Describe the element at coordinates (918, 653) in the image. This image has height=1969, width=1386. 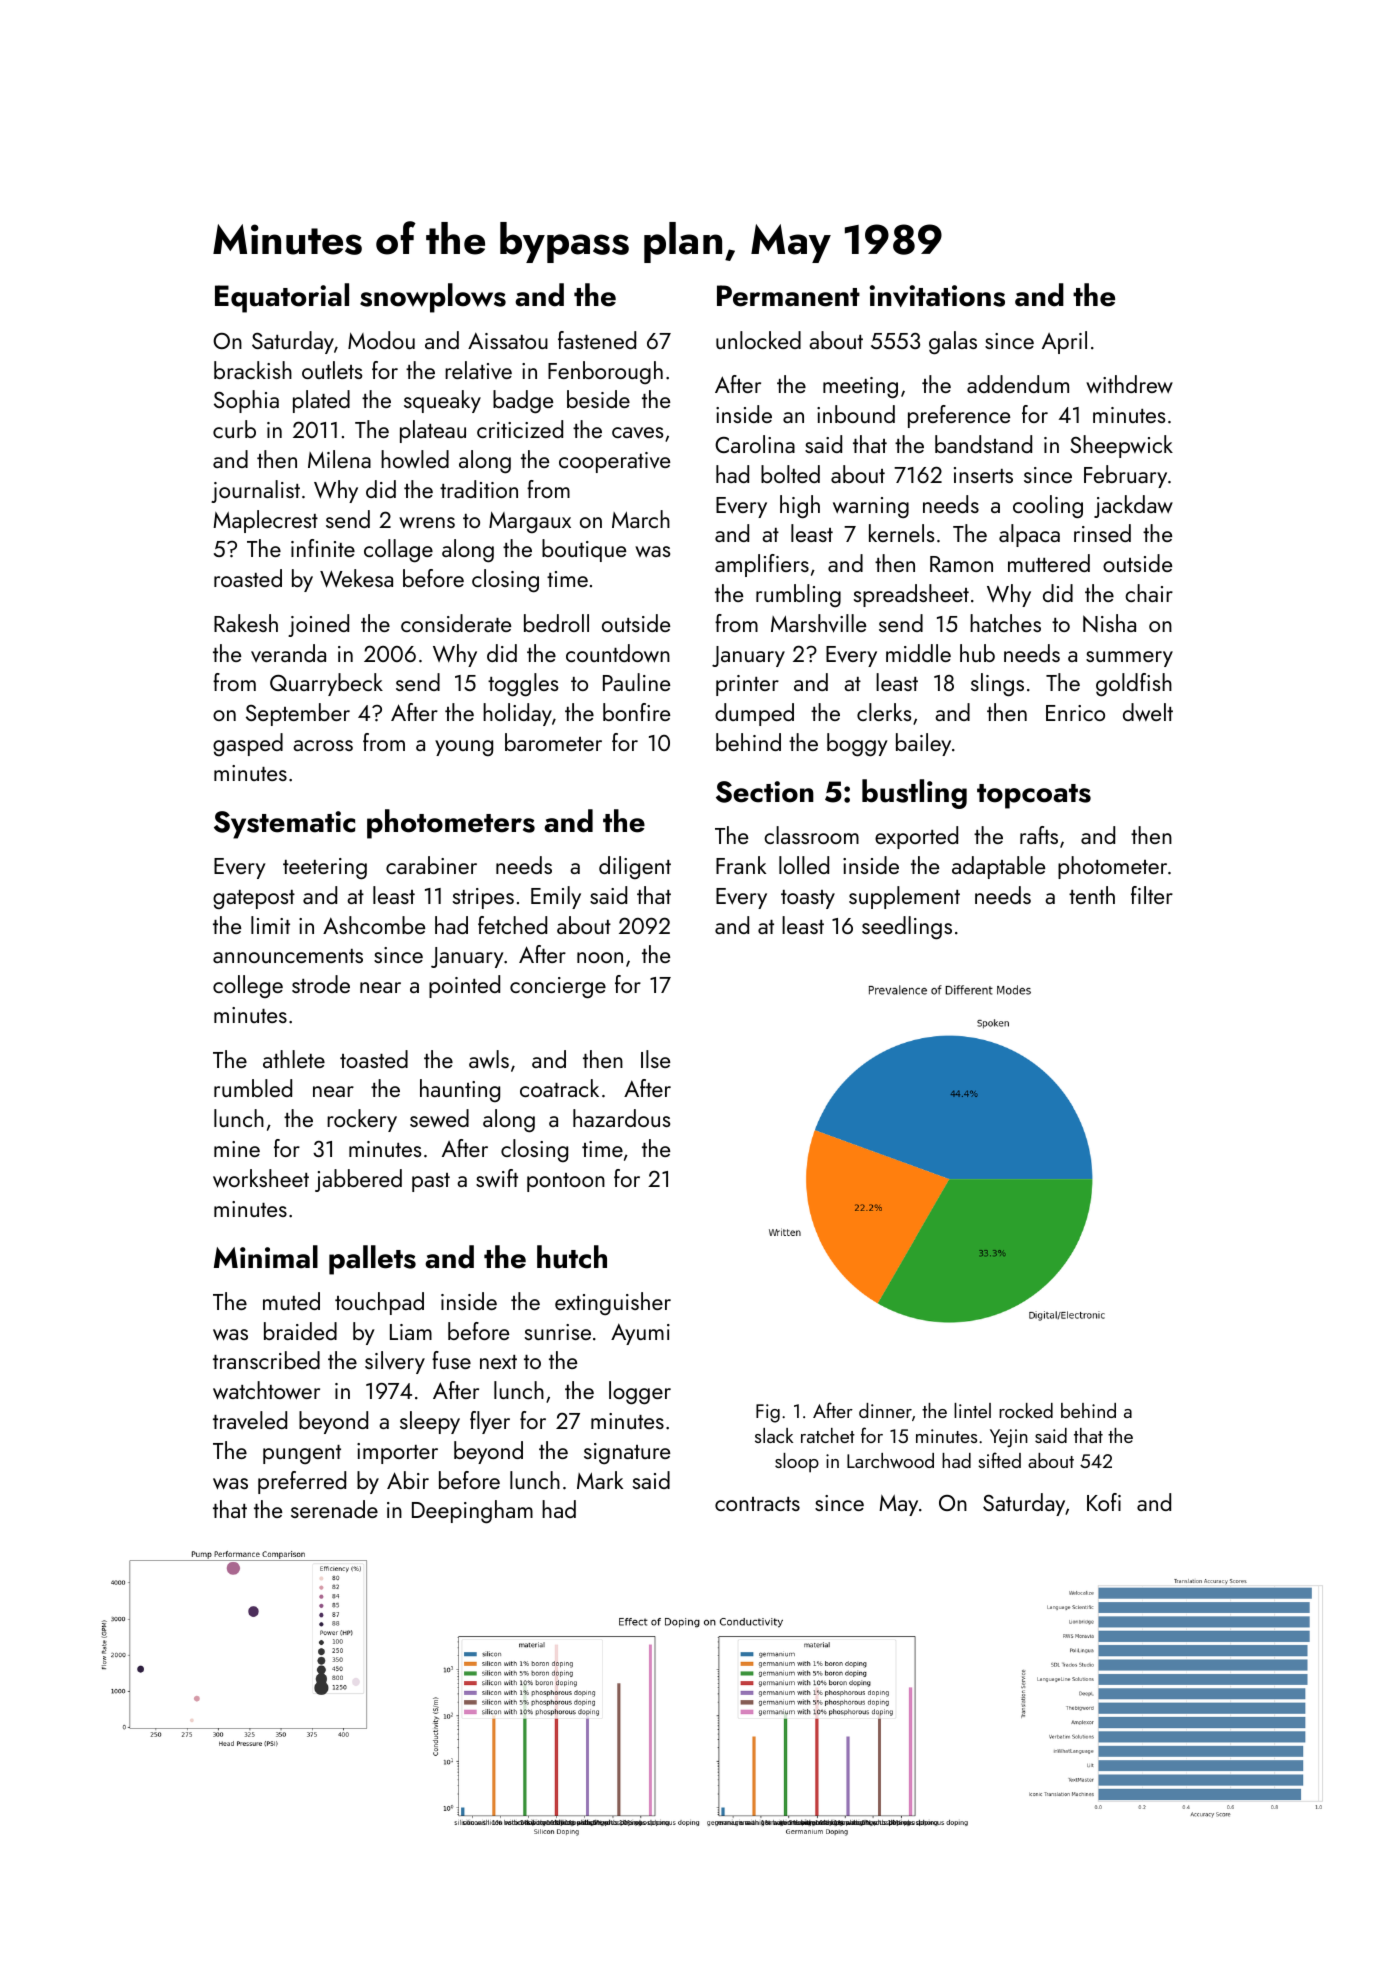
I see `middle` at that location.
